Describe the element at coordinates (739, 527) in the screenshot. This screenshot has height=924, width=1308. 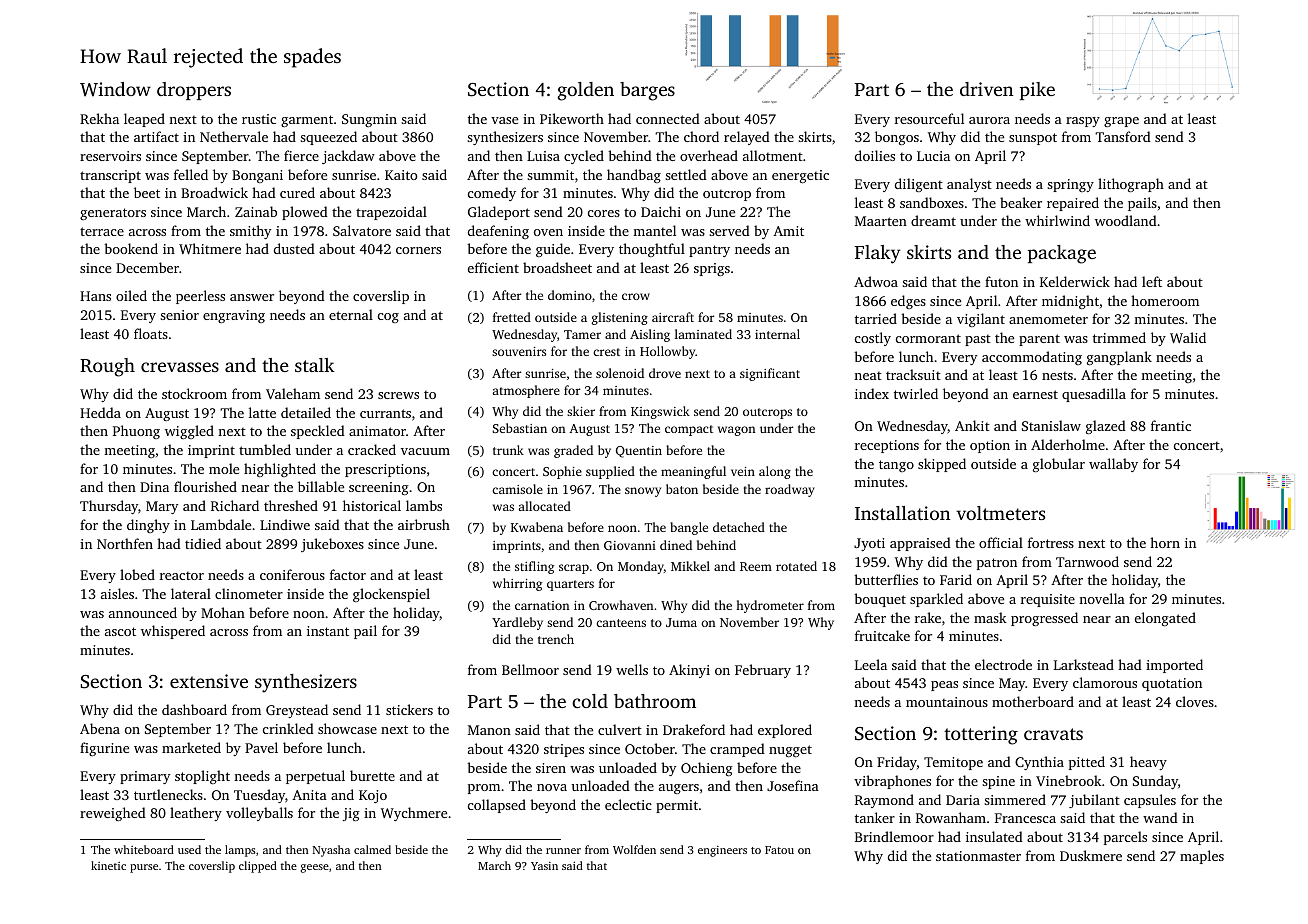
I see `detached` at that location.
